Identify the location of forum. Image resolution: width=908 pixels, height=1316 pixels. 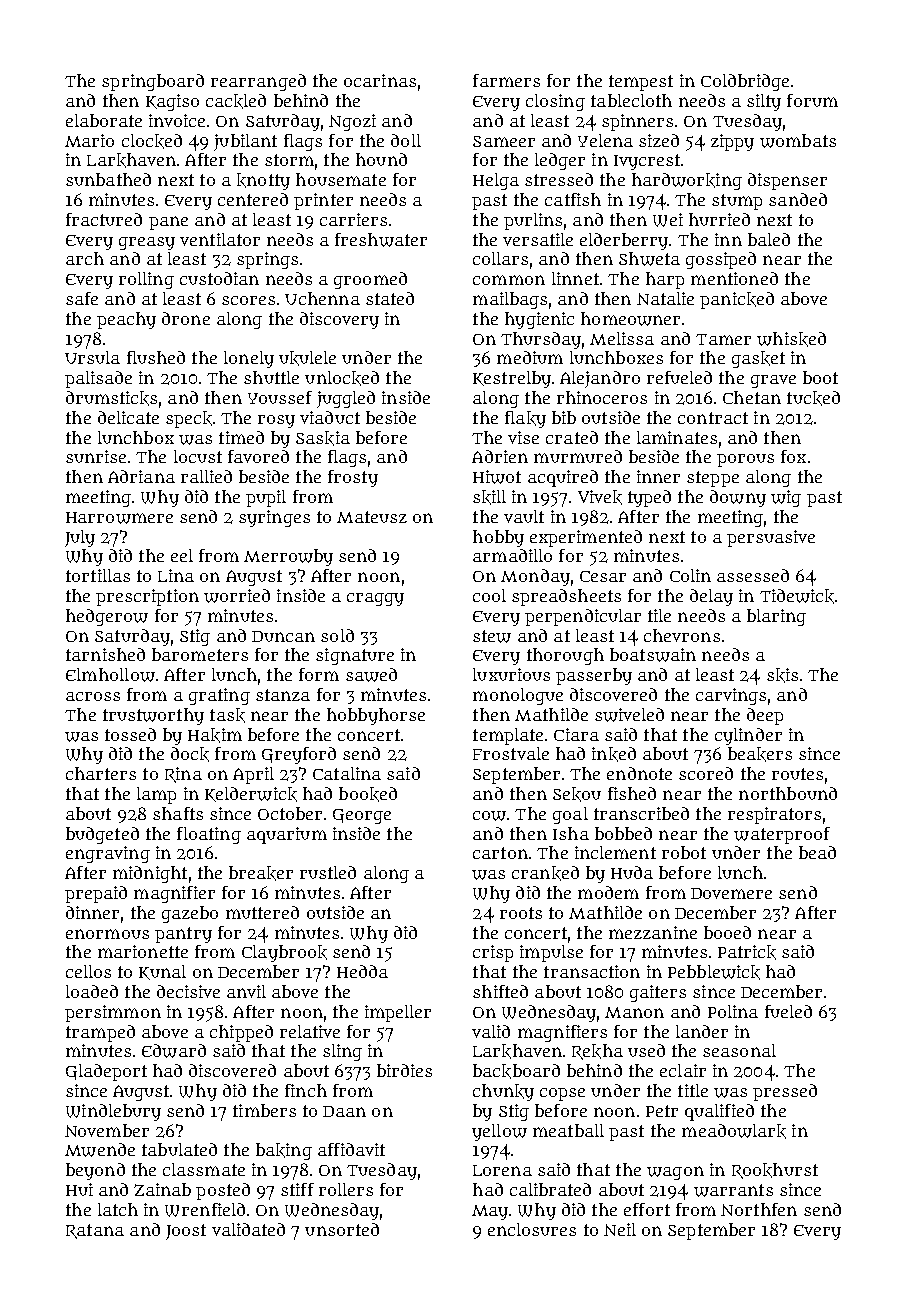
(812, 100).
